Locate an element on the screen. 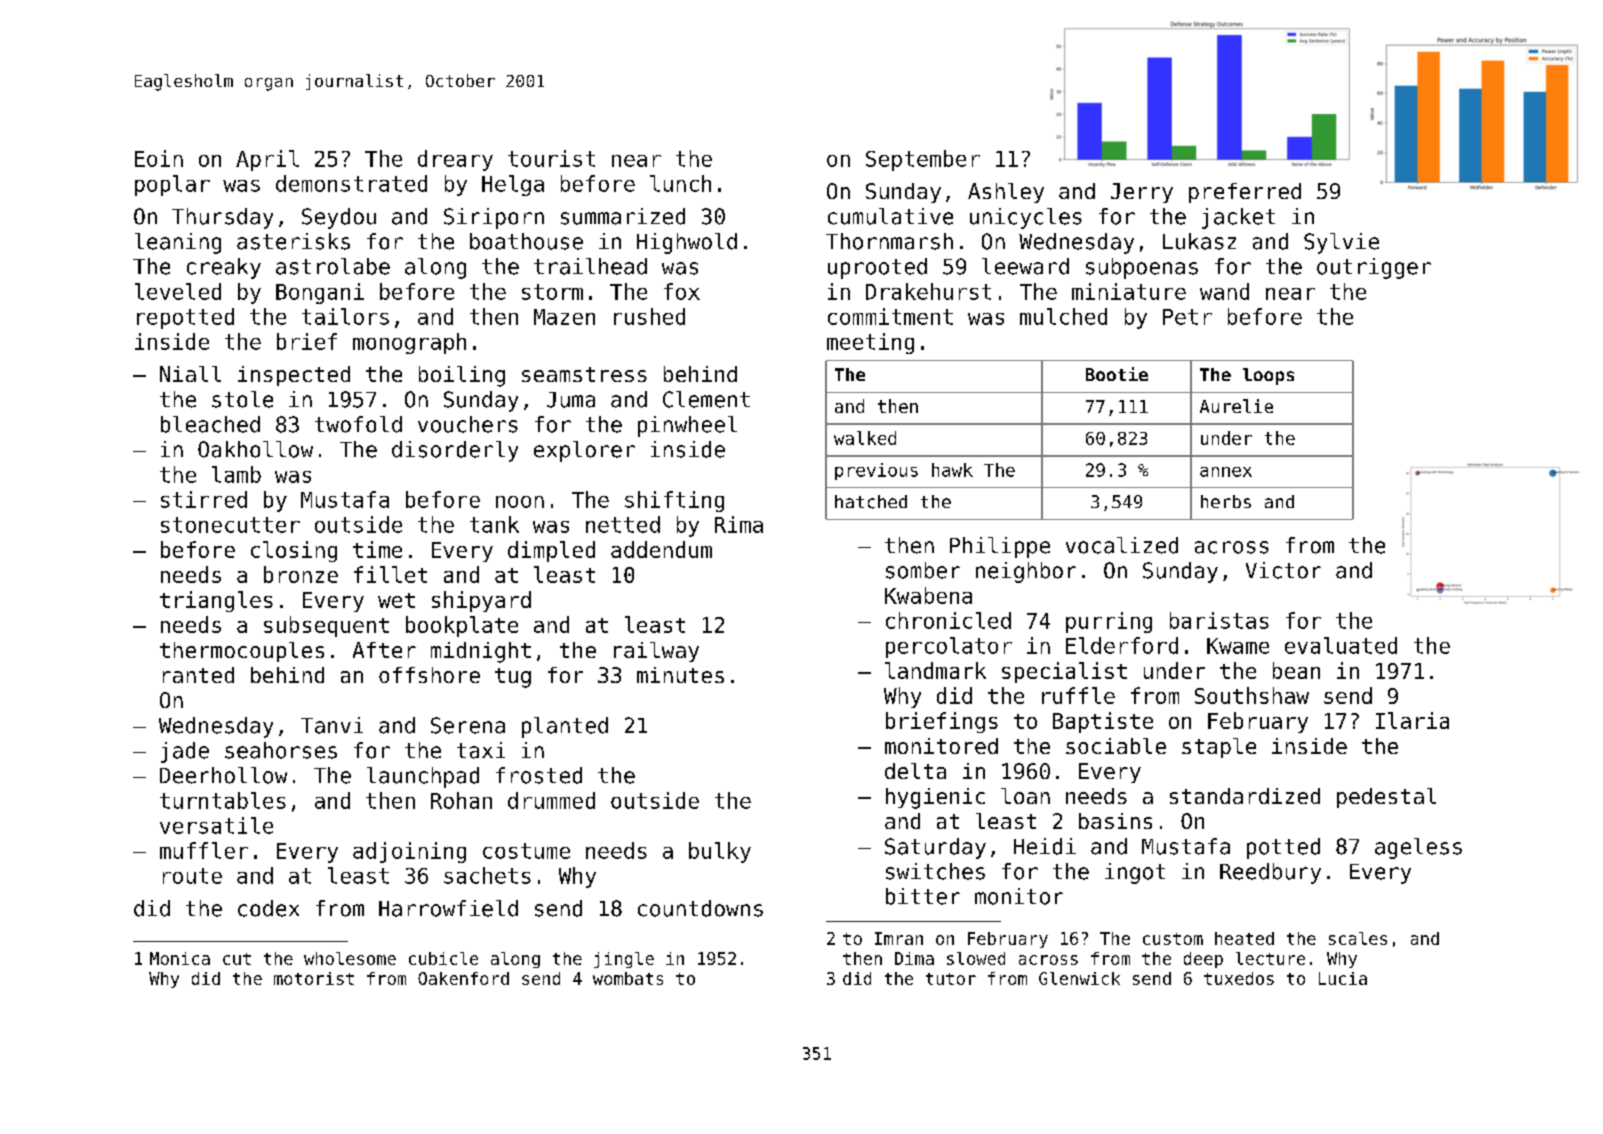  leveled is located at coordinates (178, 291).
